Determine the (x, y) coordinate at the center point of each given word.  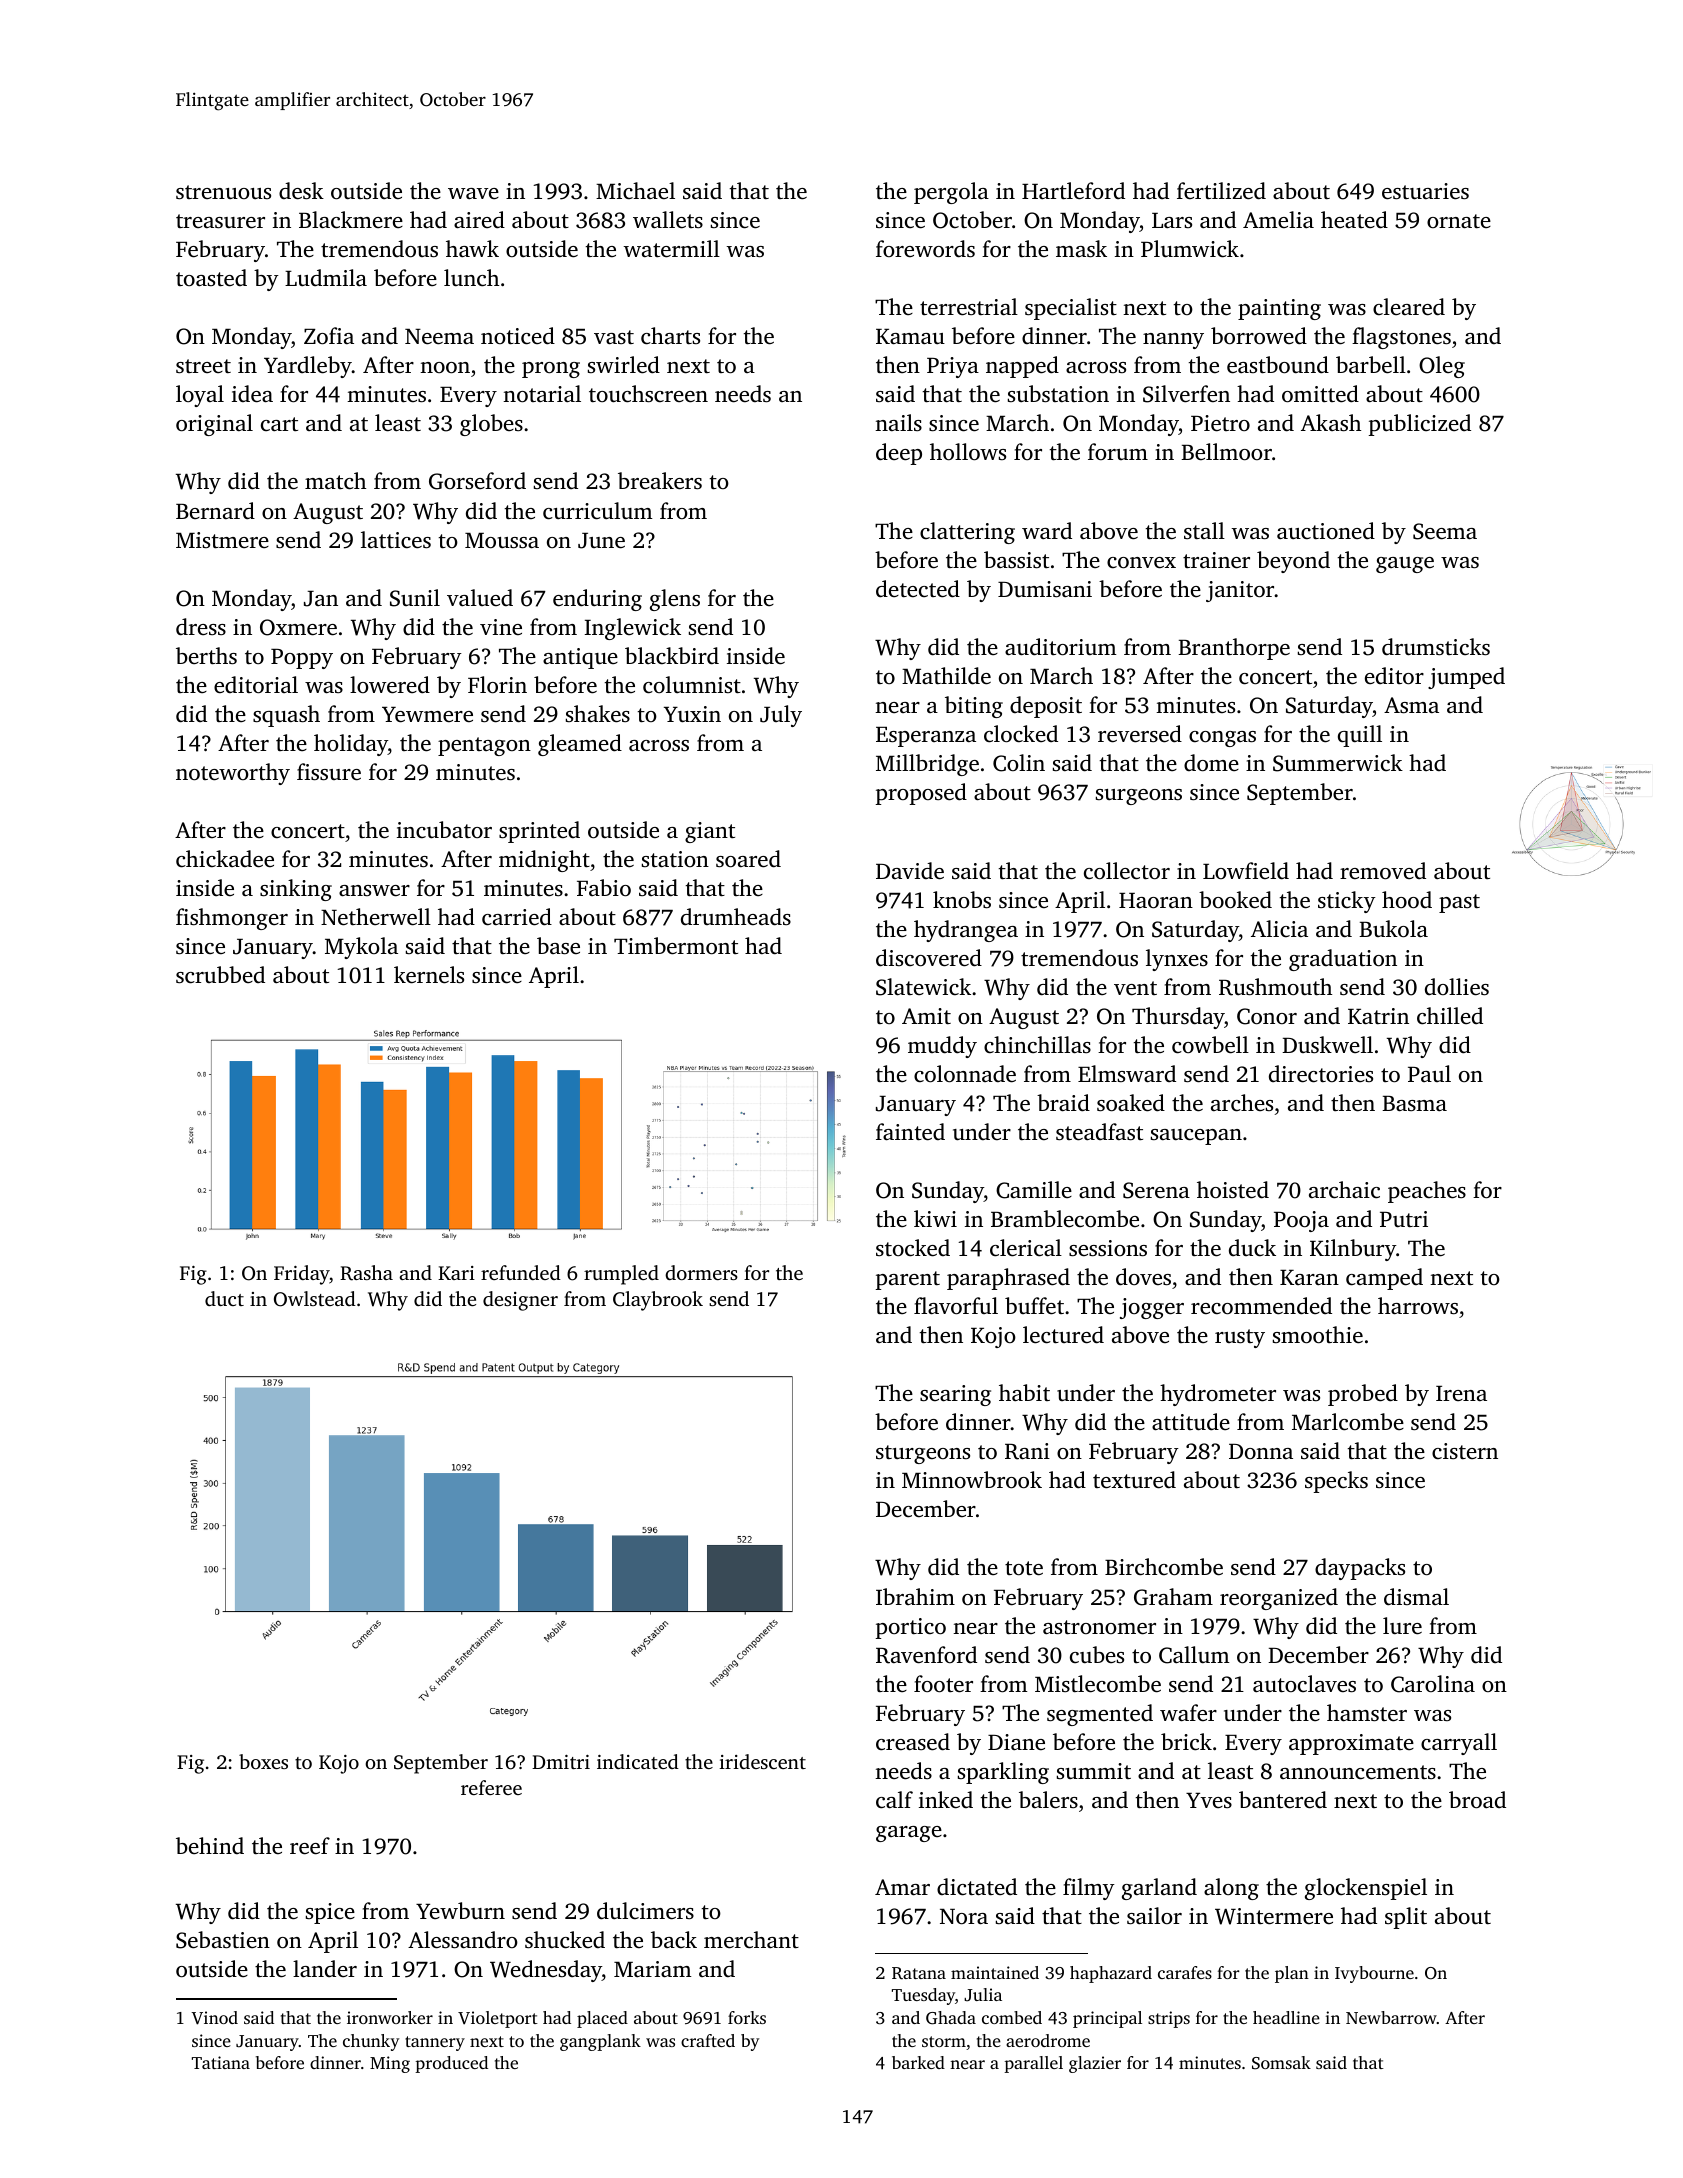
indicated (638, 1761)
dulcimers (645, 1911)
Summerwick (1338, 763)
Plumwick (1190, 249)
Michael (635, 190)
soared (748, 859)
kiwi (935, 1218)
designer (520, 1301)
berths (206, 655)
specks (1336, 1482)
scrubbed (220, 975)
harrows (1418, 1305)
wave (473, 193)
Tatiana (221, 2062)
